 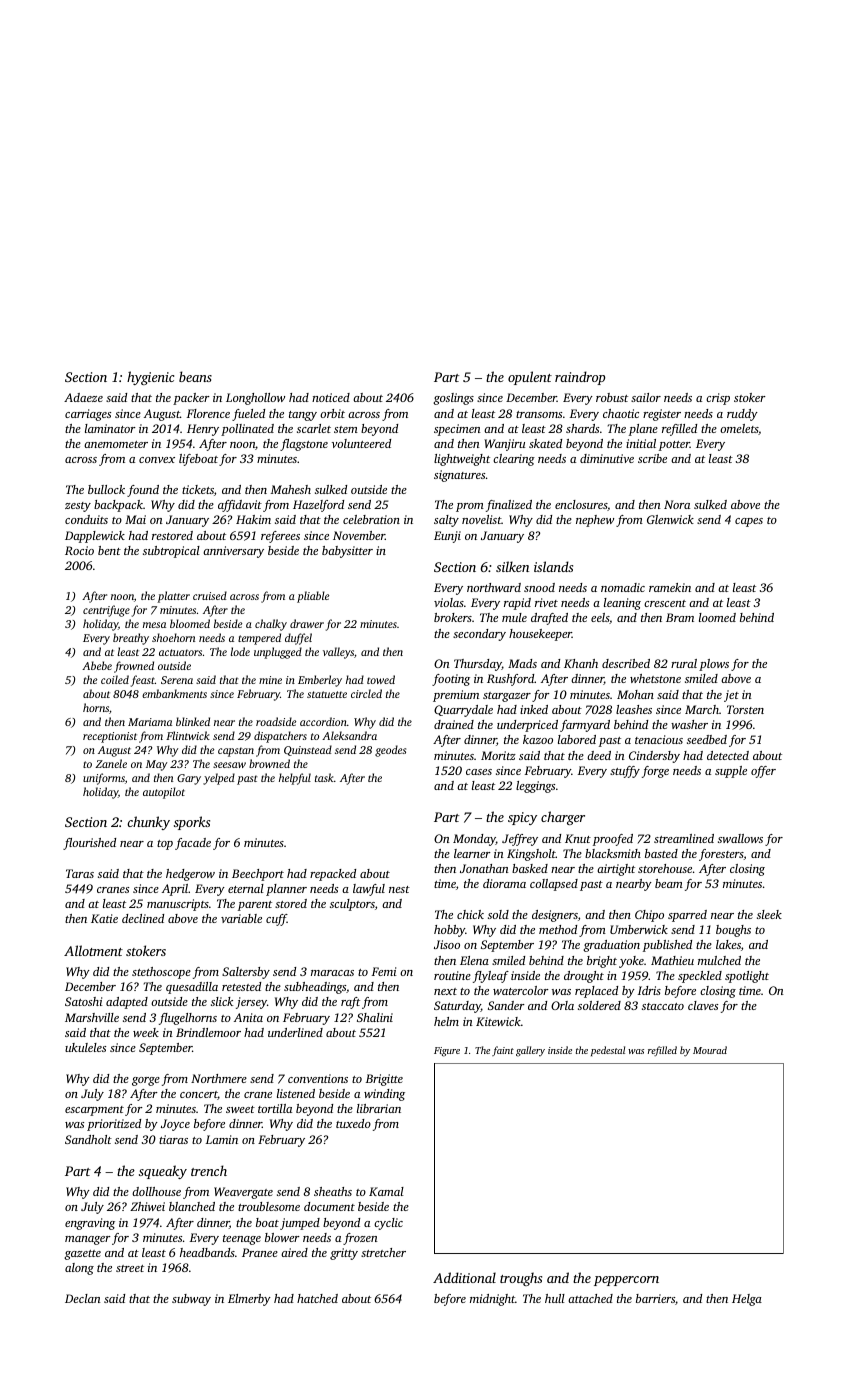 What do you see at coordinates (195, 376) in the screenshot?
I see `beans` at bounding box center [195, 376].
